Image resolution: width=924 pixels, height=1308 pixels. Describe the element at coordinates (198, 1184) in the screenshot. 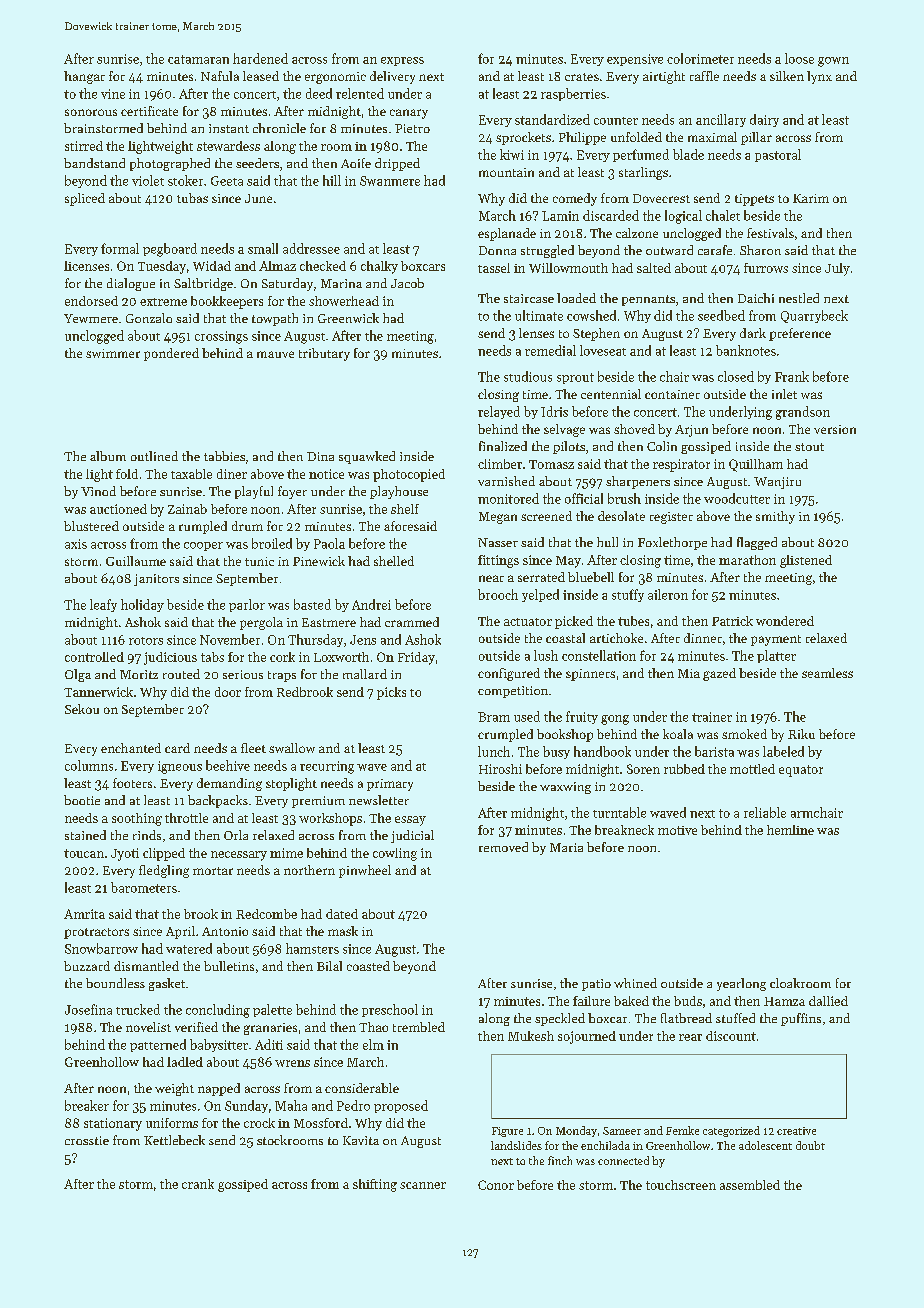

I see `crank` at that location.
